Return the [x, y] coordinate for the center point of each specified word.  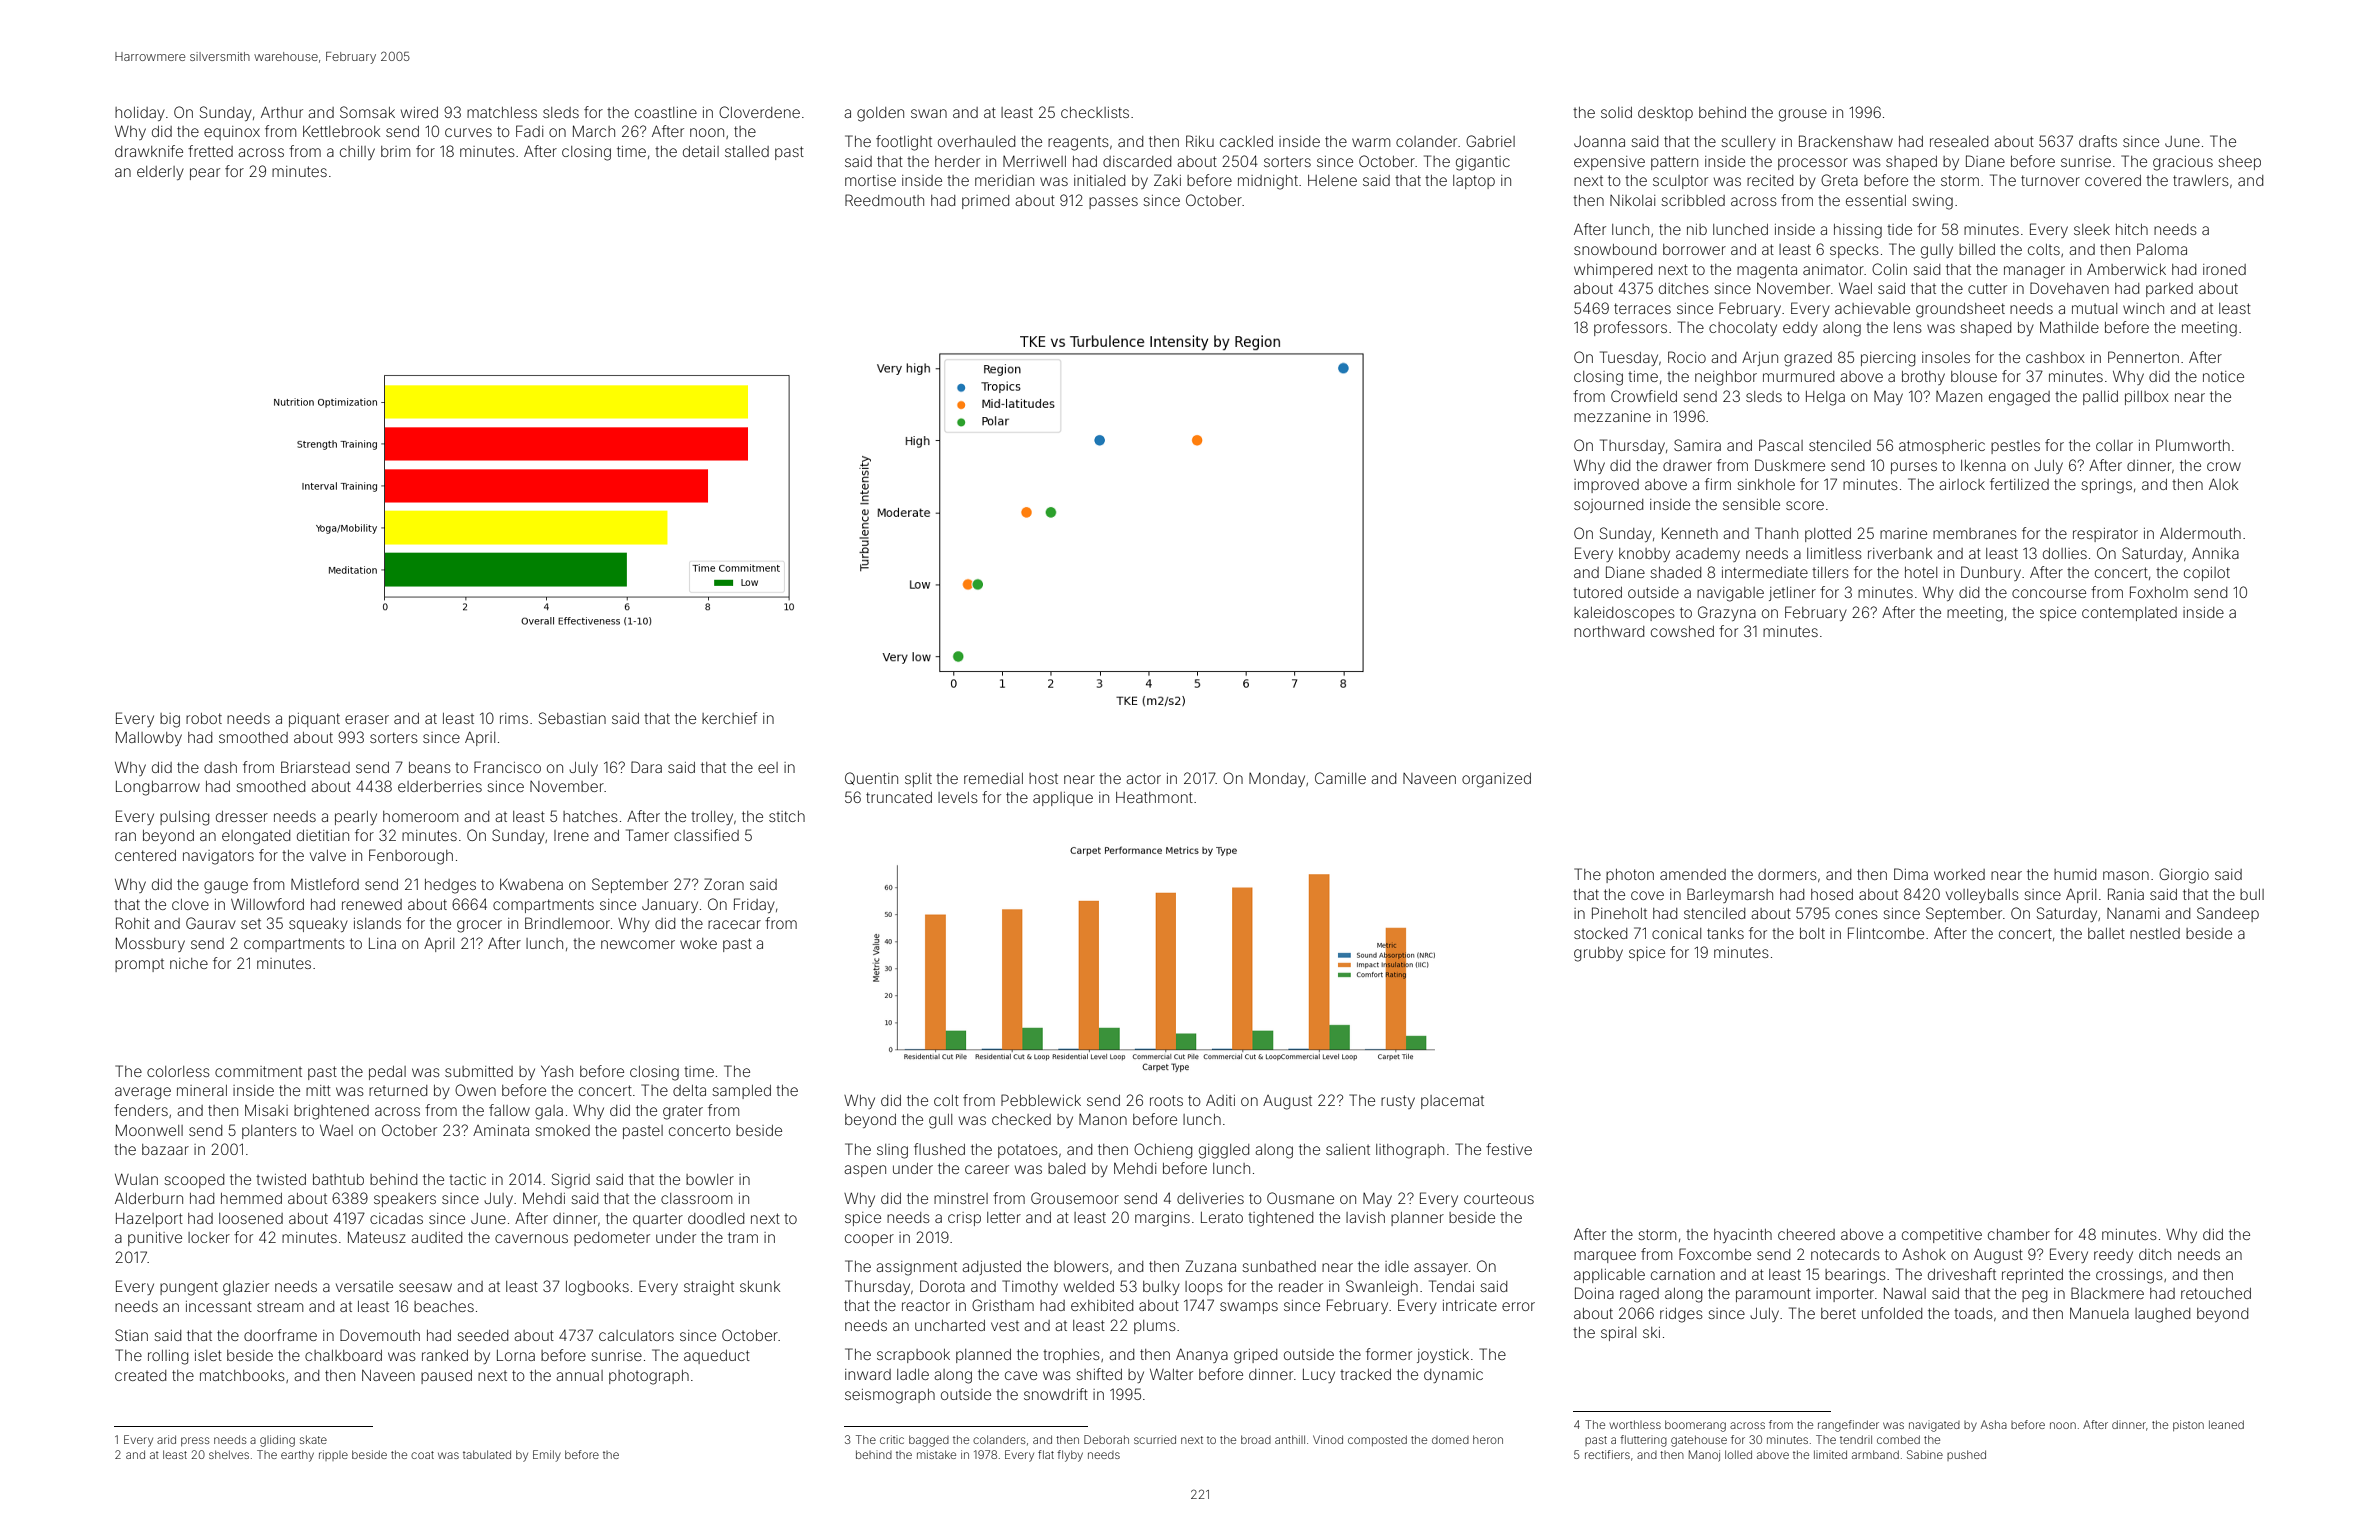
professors [1630, 328]
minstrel [961, 1198]
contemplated [2129, 614]
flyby [1070, 1456]
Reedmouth [884, 200]
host [1043, 778]
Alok [2223, 484]
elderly [160, 173]
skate [313, 1439]
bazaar [165, 1149]
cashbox [2055, 357]
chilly [357, 153]
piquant [314, 720]
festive [1509, 1149]
